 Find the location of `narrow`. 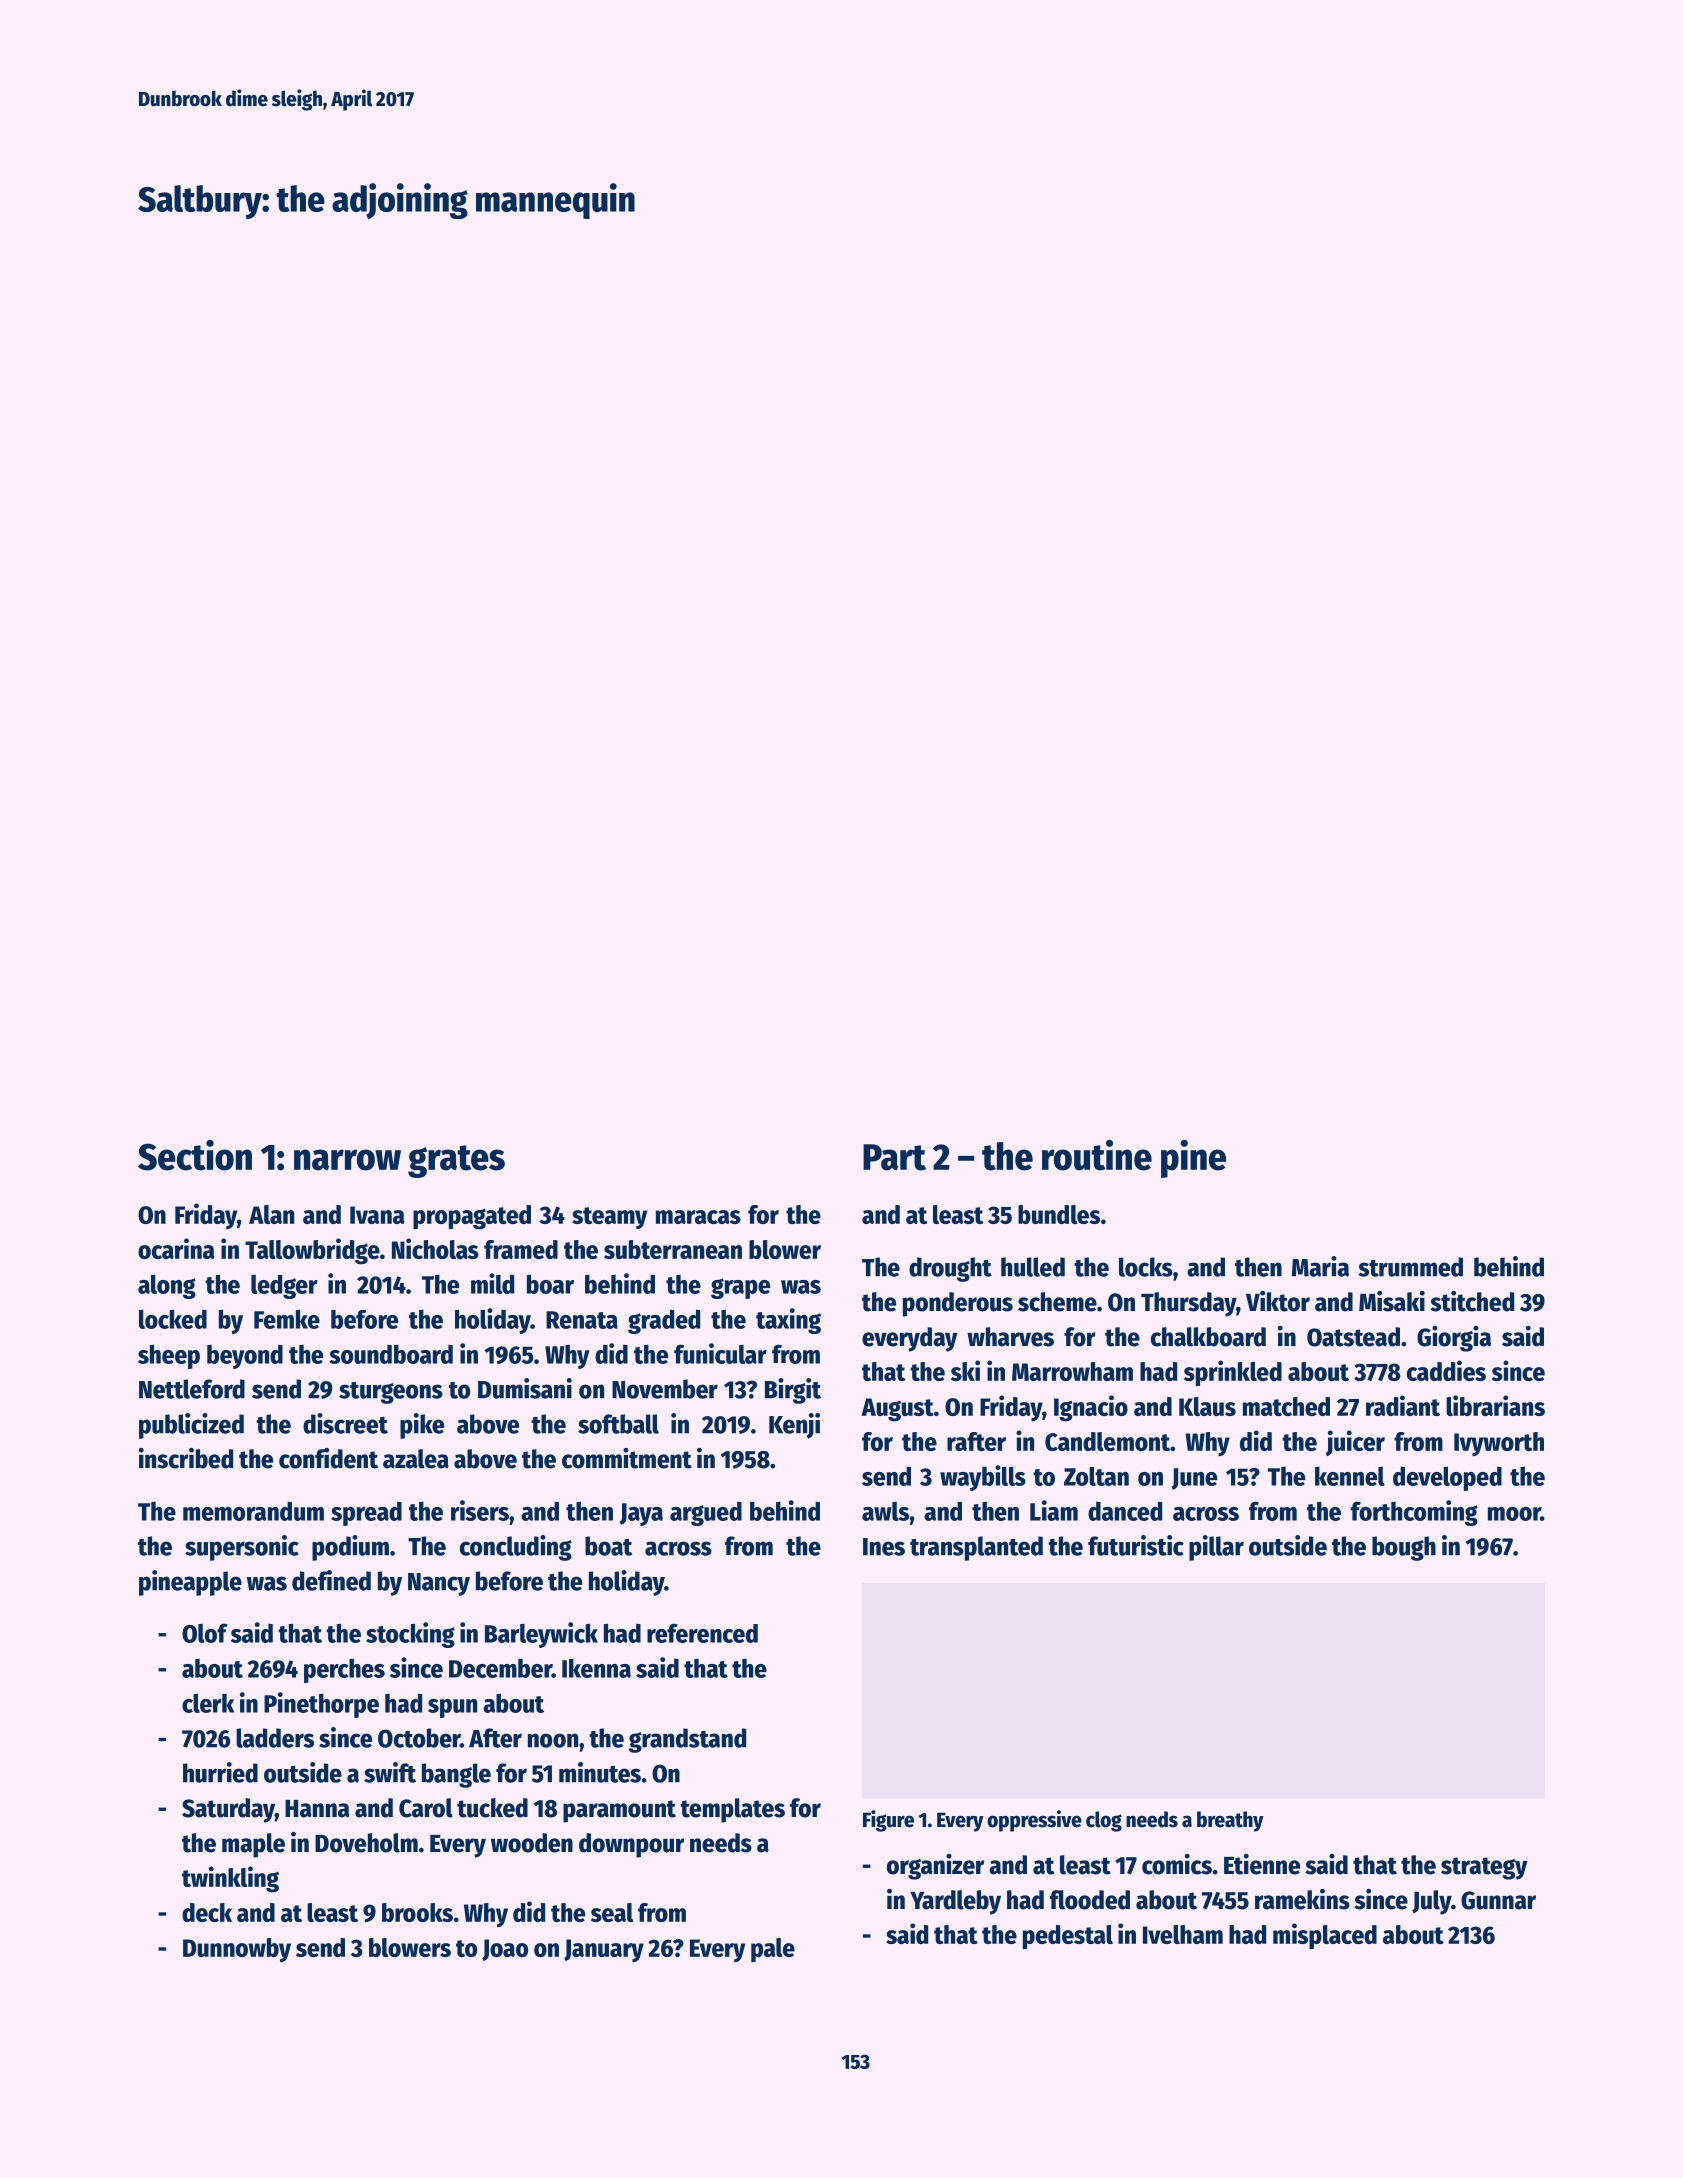

narrow is located at coordinates (347, 1160).
